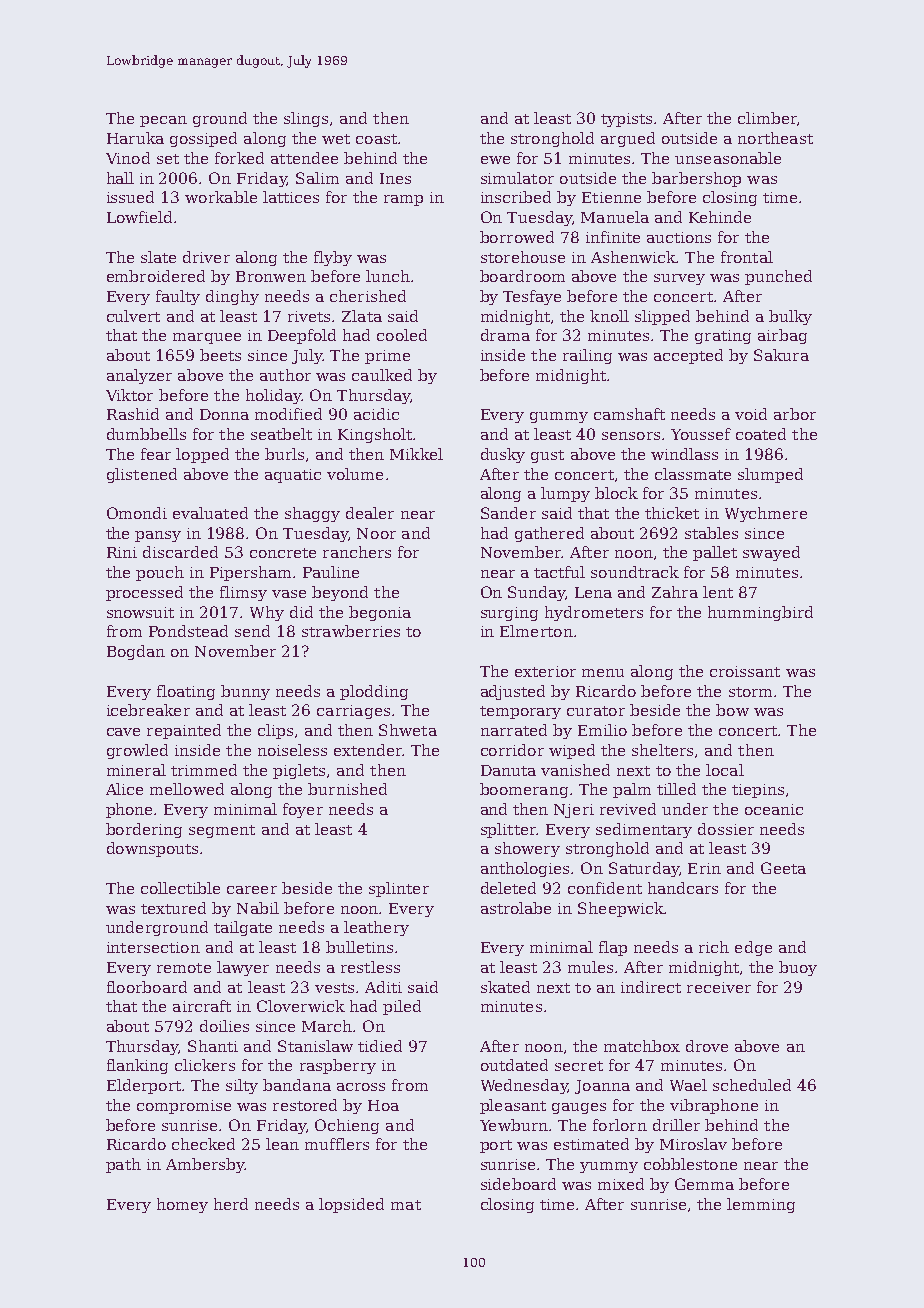  What do you see at coordinates (767, 118) in the image?
I see `climber` at bounding box center [767, 118].
